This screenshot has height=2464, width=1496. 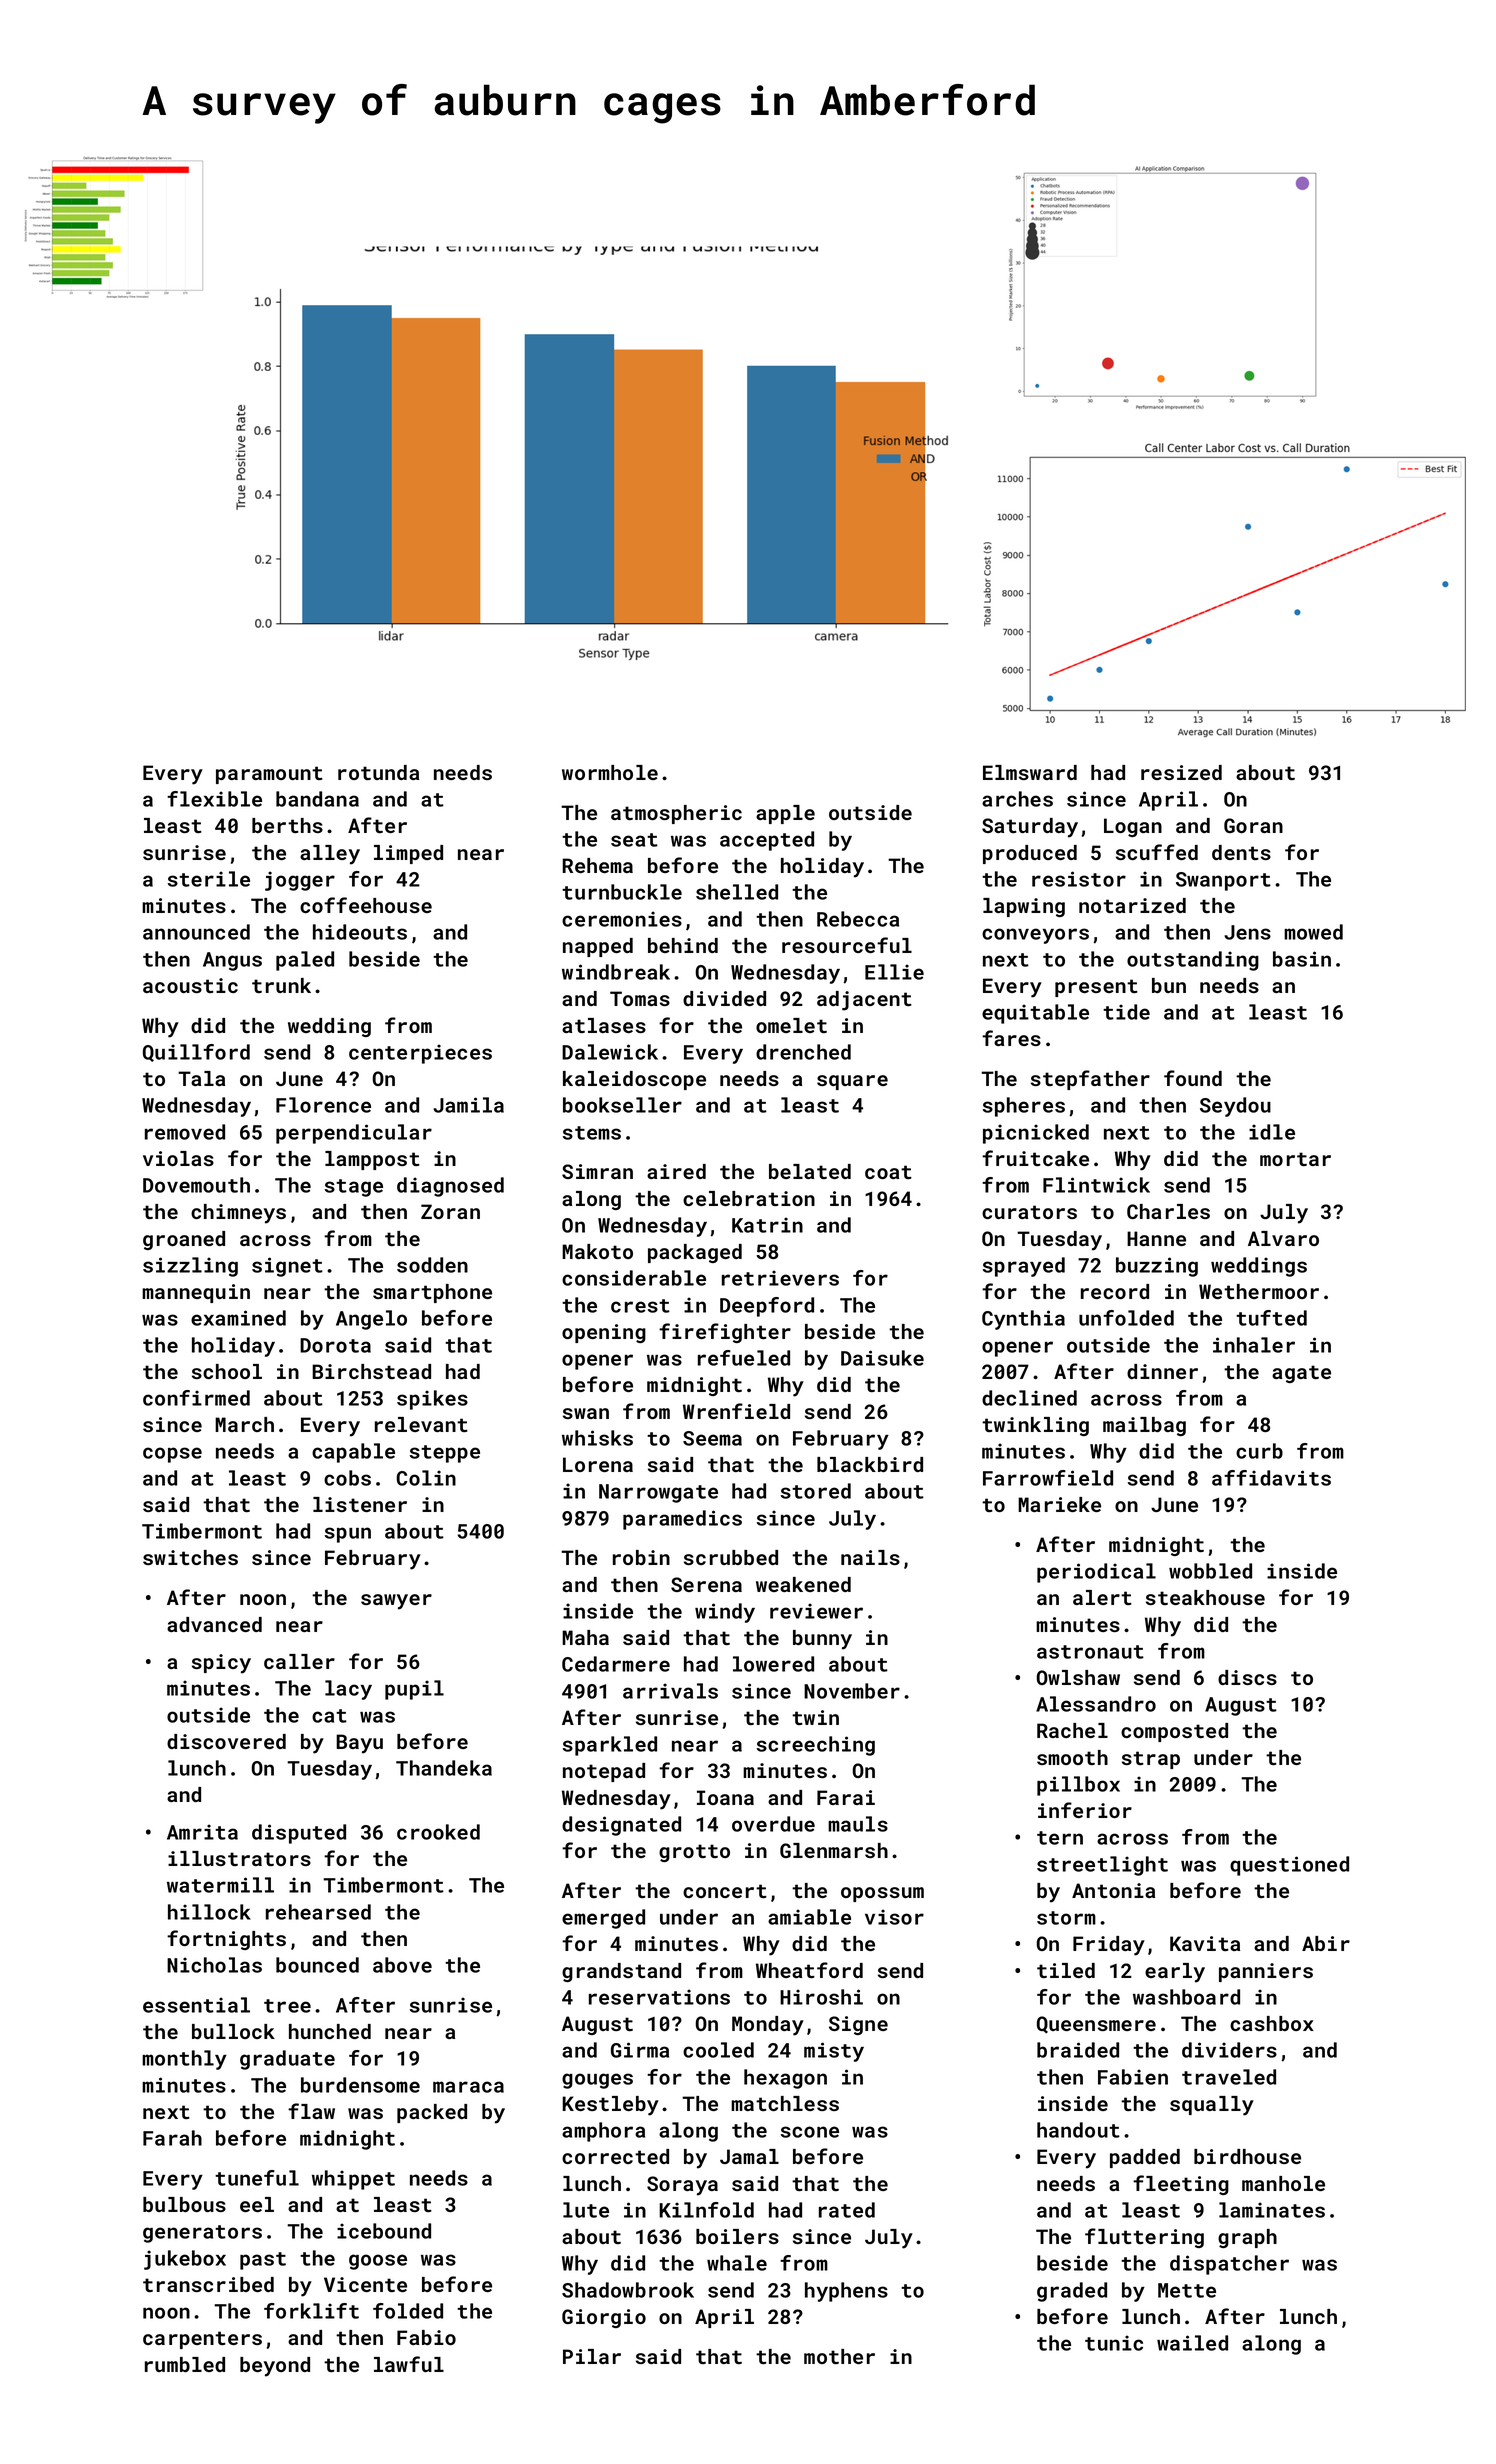 What do you see at coordinates (694, 1853) in the screenshot?
I see `grotto` at bounding box center [694, 1853].
